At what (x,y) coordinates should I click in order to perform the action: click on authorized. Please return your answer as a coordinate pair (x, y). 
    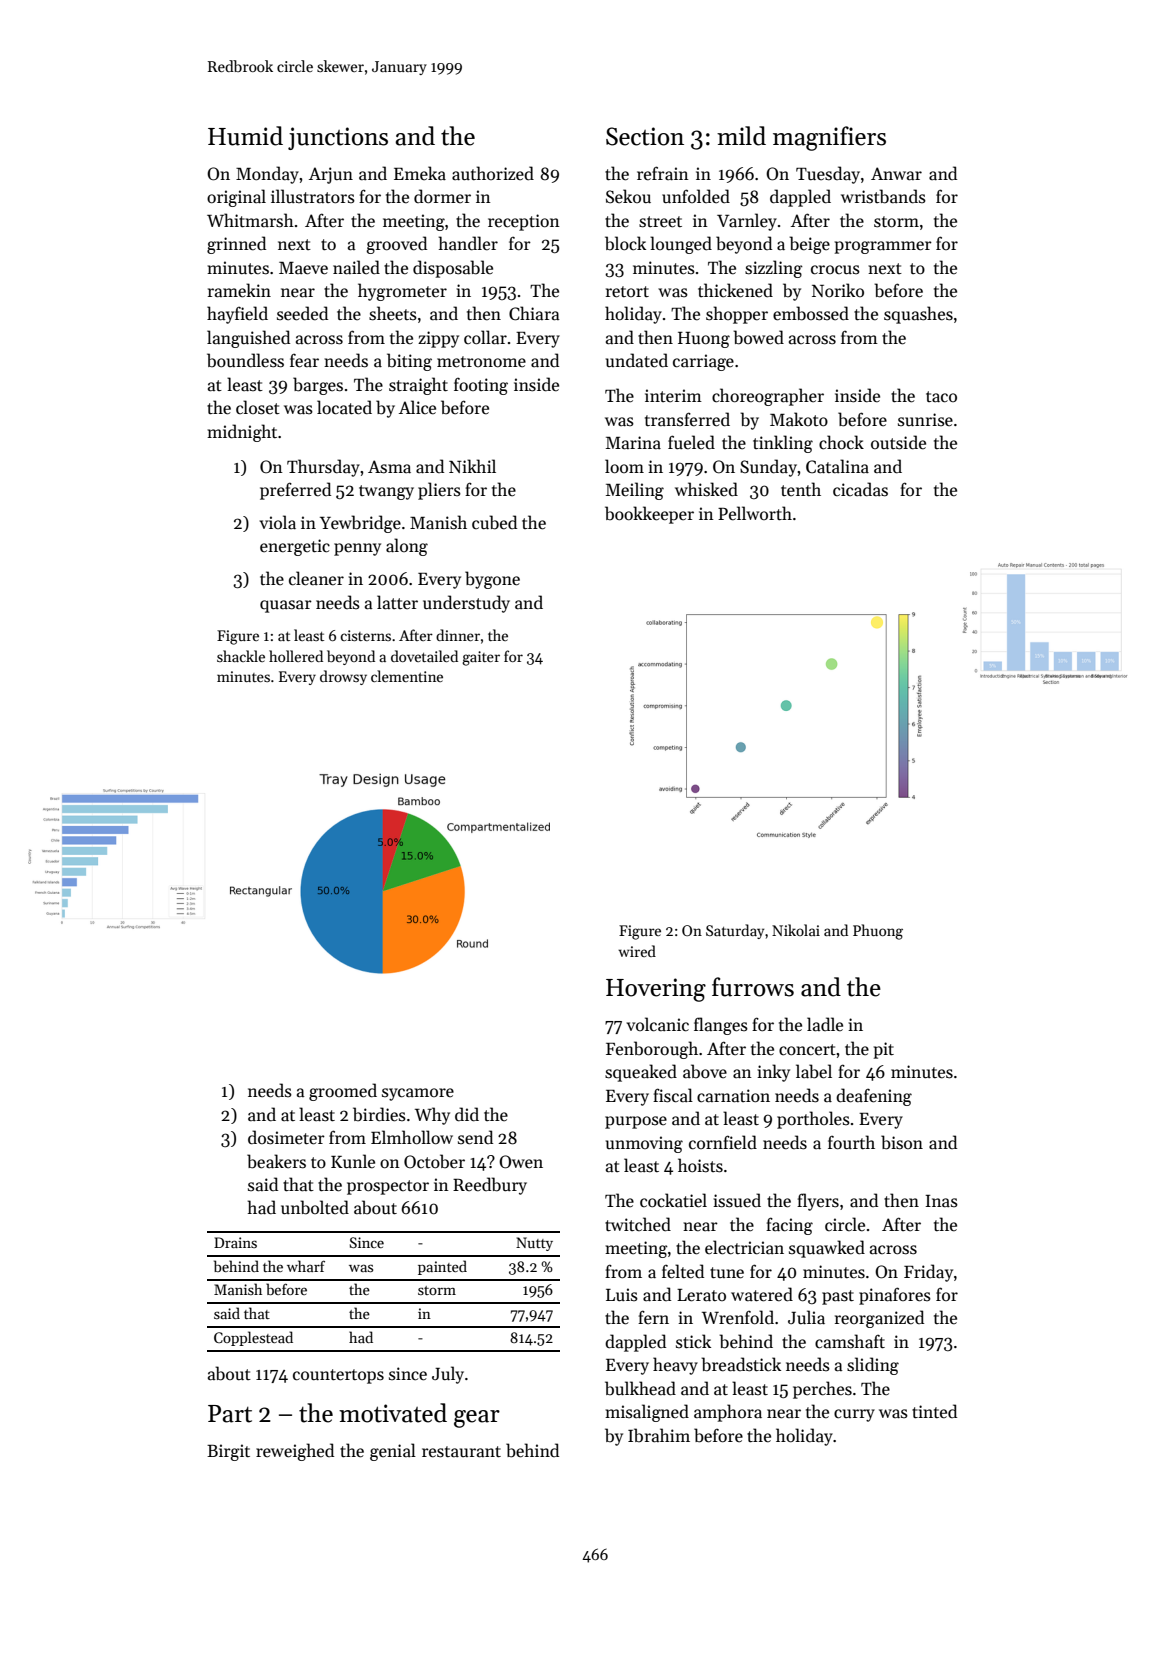
    Looking at the image, I should click on (493, 173).
